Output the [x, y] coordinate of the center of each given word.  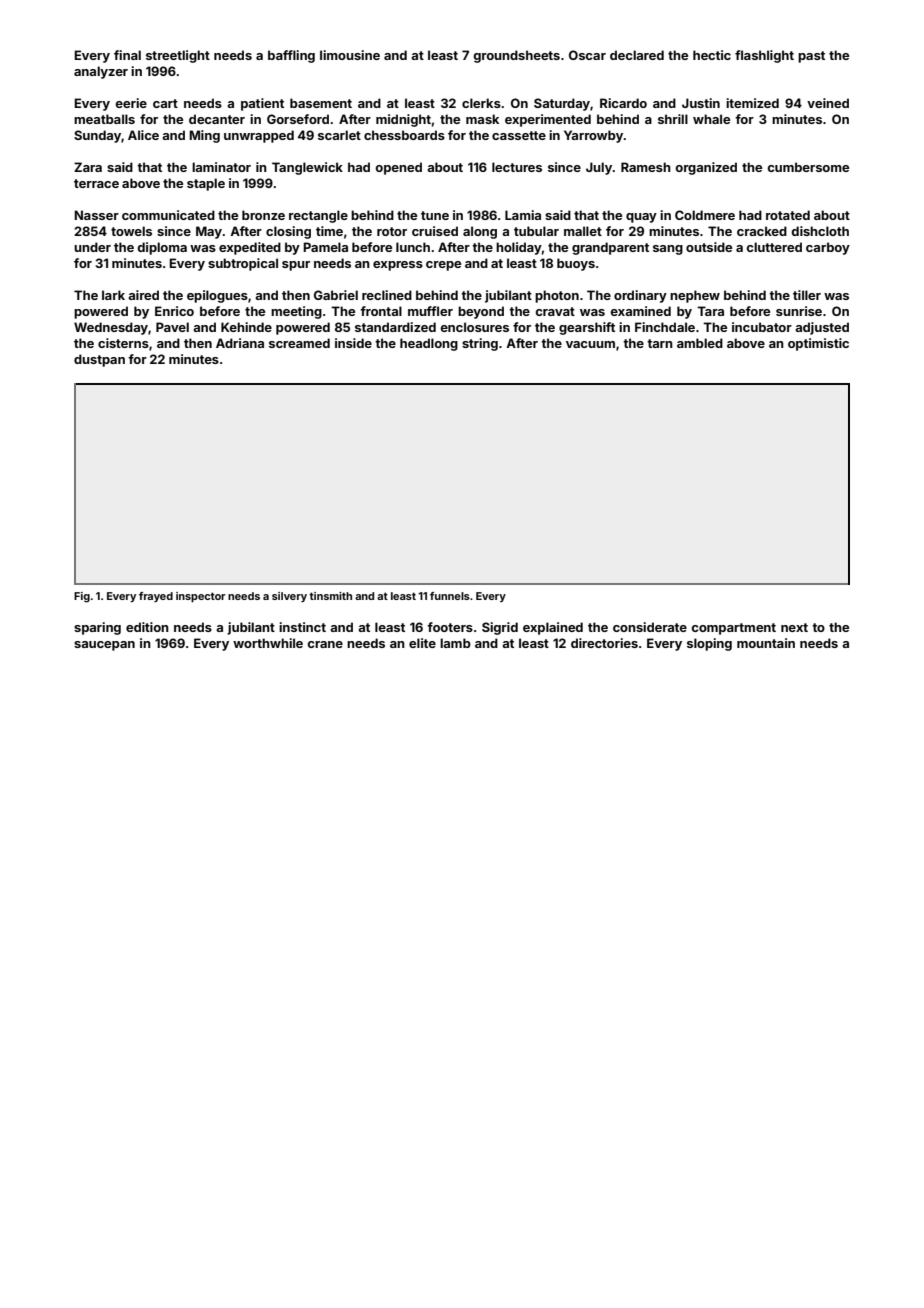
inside [353, 343]
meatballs [104, 119]
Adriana [240, 343]
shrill [673, 119]
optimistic [818, 344]
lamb [455, 643]
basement [321, 103]
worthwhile [268, 643]
